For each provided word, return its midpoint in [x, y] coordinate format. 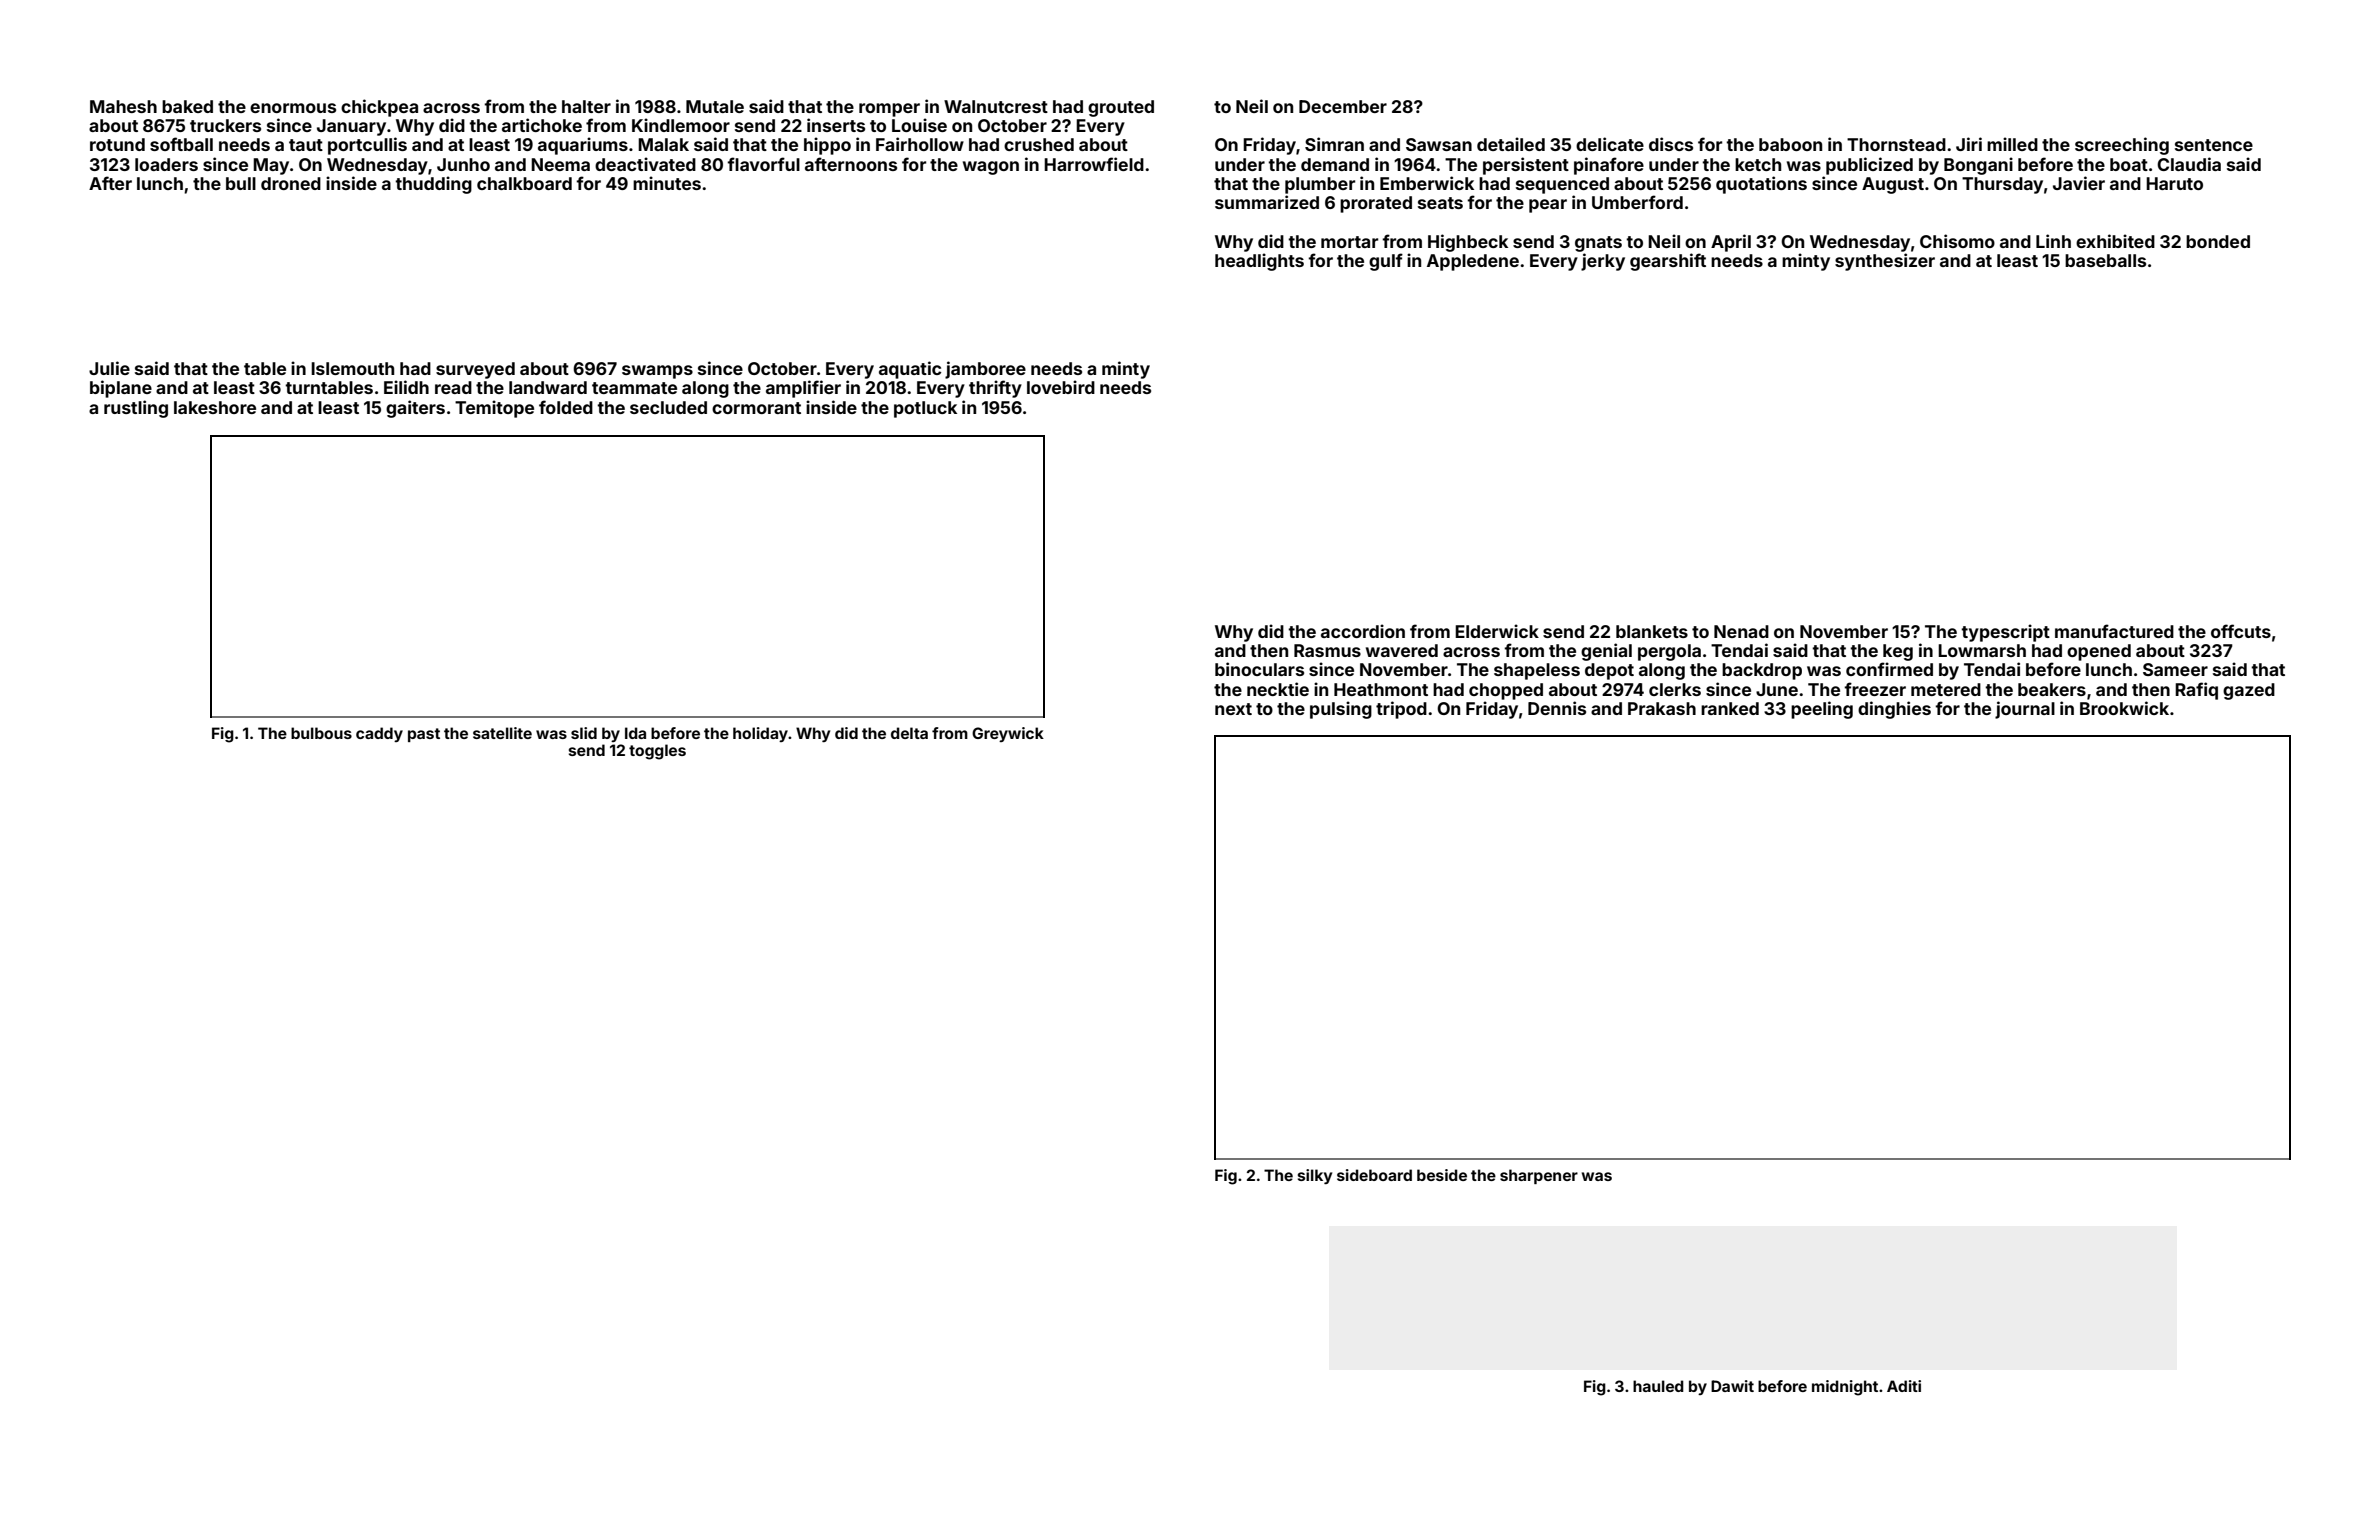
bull [241, 183]
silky [1315, 1176]
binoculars [1259, 669]
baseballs [2105, 260]
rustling [136, 409]
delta [909, 733]
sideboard [1374, 1175]
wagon [991, 168]
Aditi [1904, 1386]
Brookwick [2124, 708]
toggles [657, 752]
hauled [1658, 1386]
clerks [1675, 689]
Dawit [1732, 1386]
